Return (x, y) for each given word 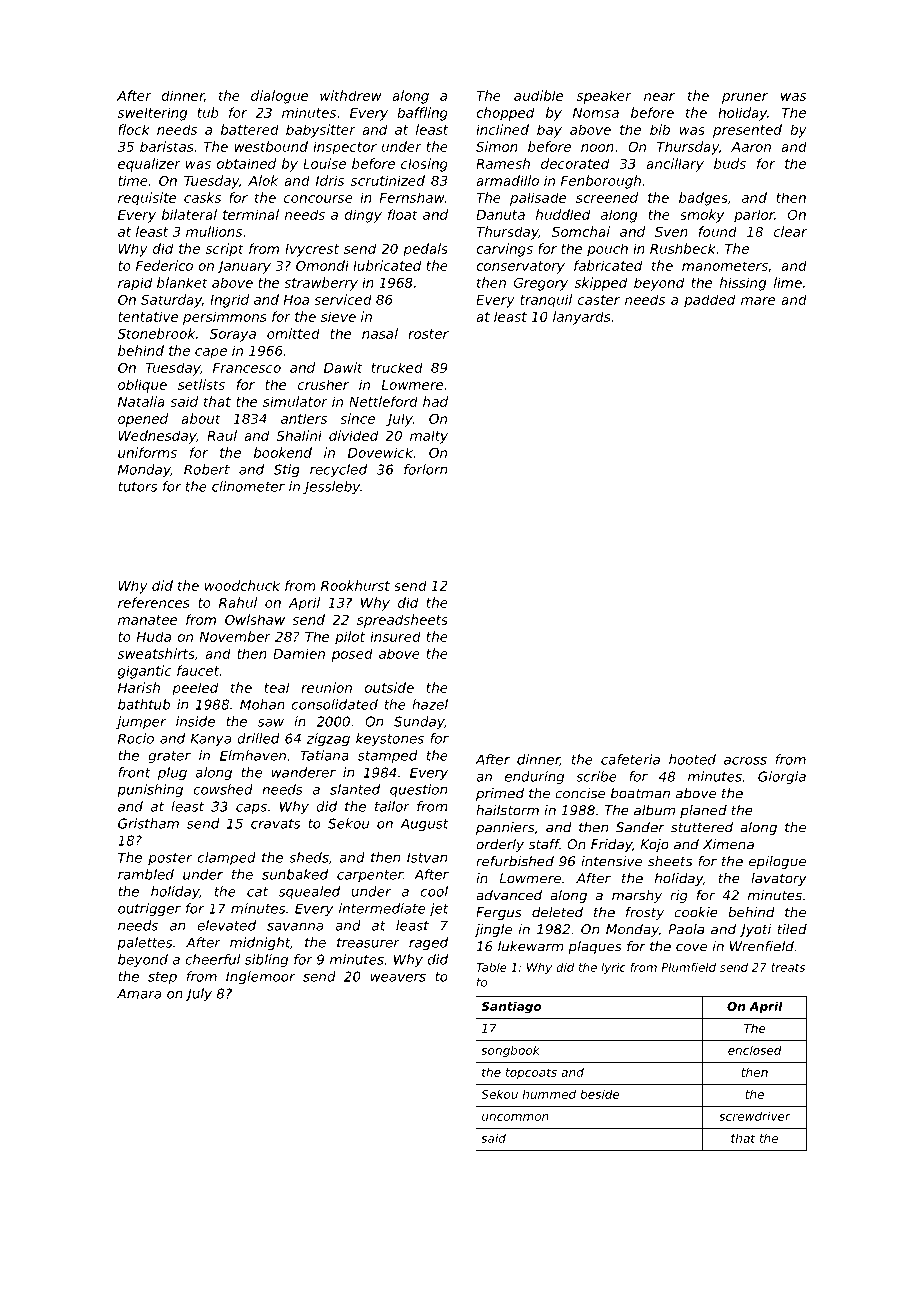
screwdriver (755, 1116)
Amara (139, 993)
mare (758, 301)
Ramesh (503, 163)
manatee (147, 620)
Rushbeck (683, 248)
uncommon (515, 1117)
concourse (318, 199)
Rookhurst (355, 585)
